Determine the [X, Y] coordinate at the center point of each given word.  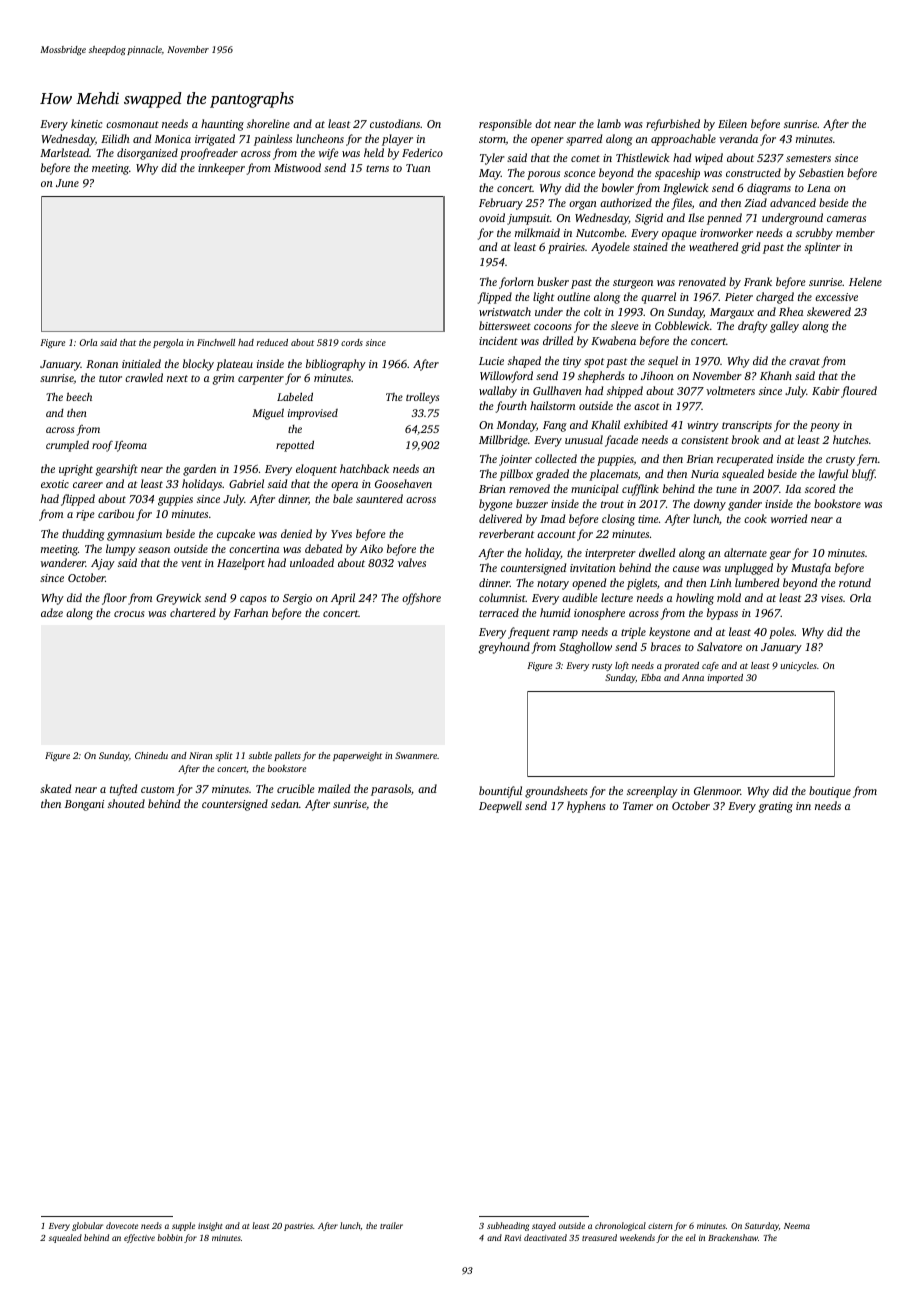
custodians [395, 123]
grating [776, 807]
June [67, 183]
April [343, 599]
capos [253, 600]
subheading [508, 1226]
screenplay [652, 792]
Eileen [732, 123]
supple [183, 1226]
